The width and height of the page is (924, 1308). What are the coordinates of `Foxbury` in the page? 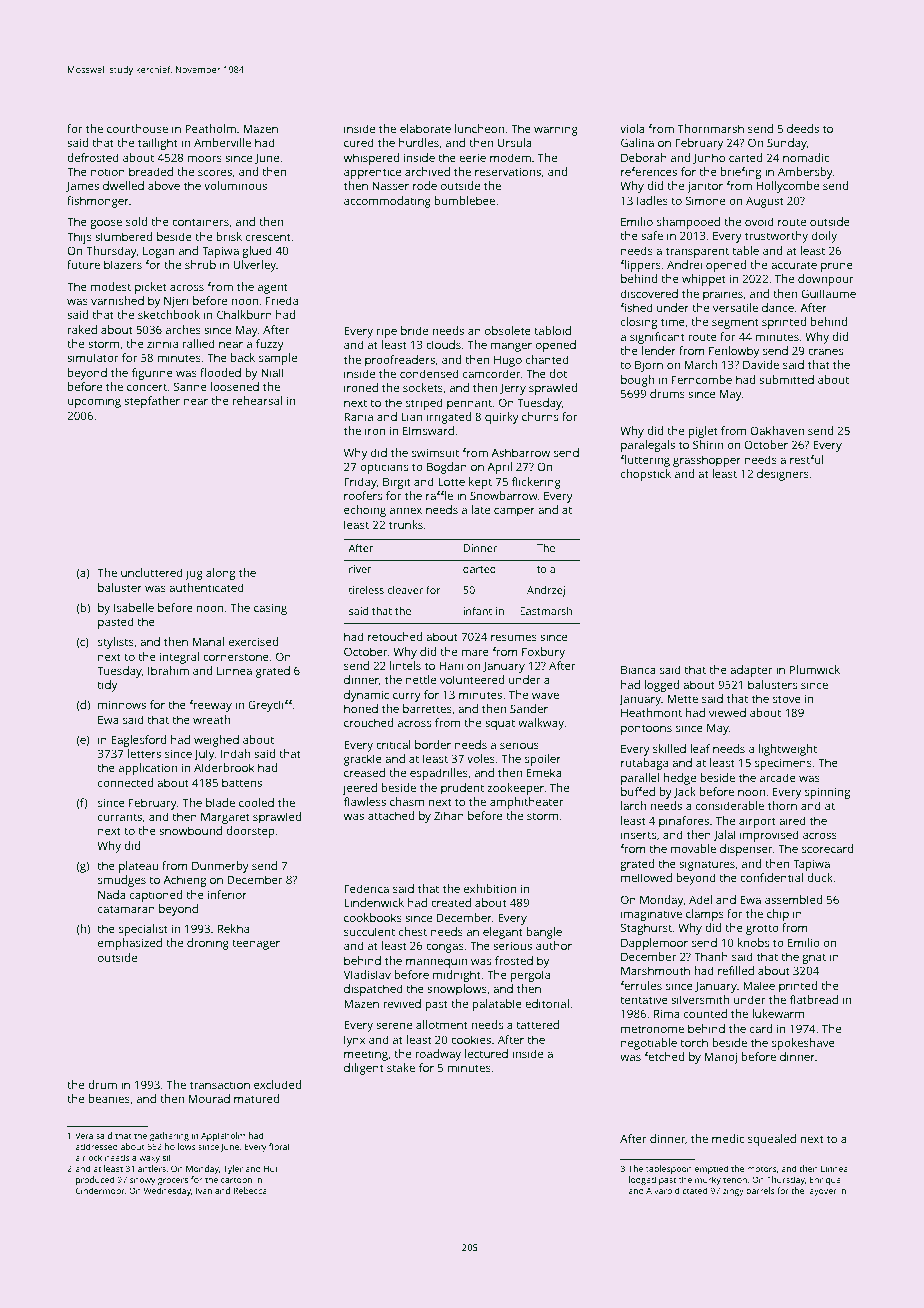 It's located at (543, 653).
